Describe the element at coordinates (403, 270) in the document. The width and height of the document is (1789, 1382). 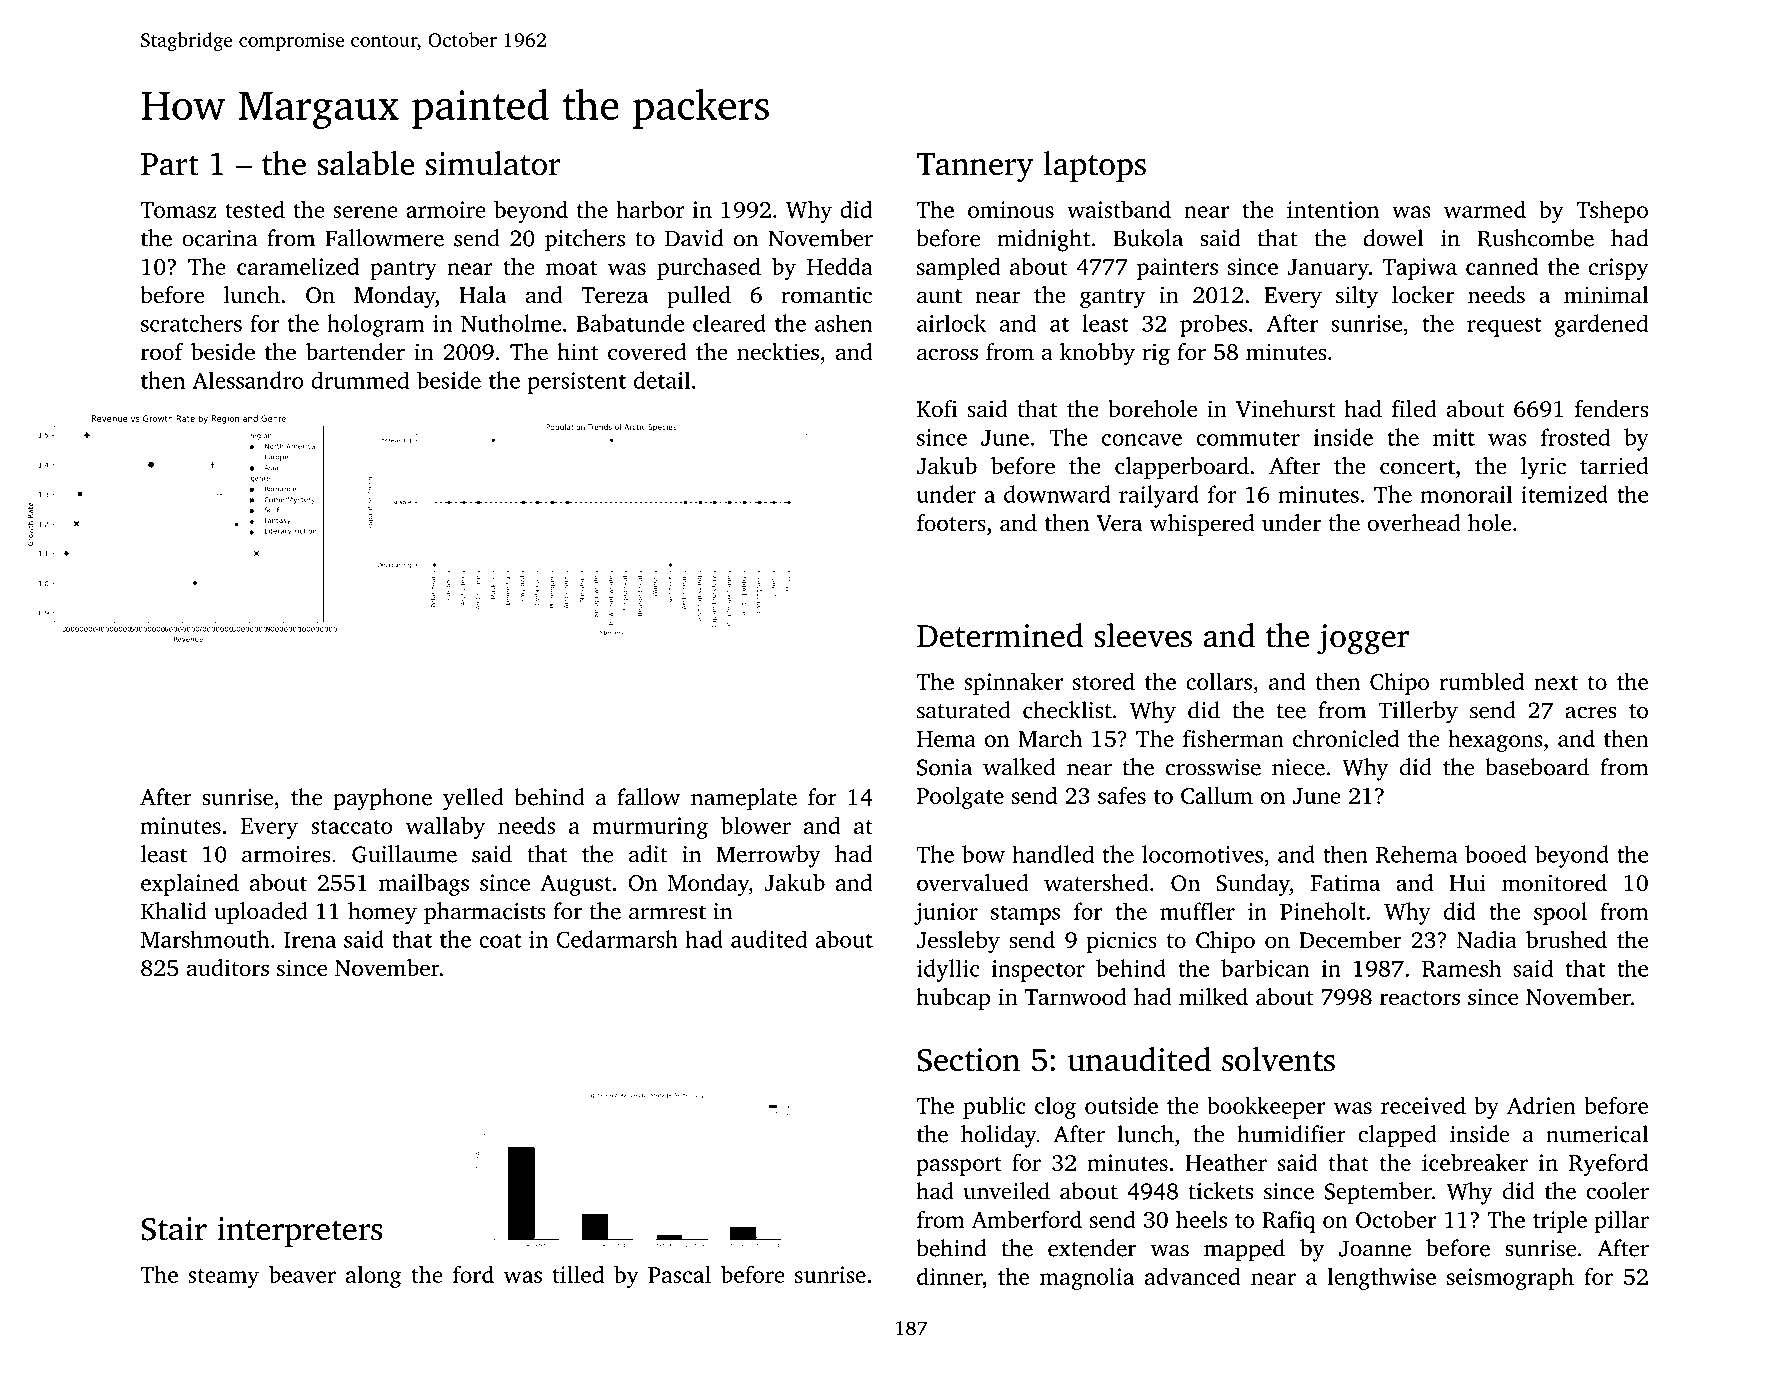
I see `pantry` at that location.
